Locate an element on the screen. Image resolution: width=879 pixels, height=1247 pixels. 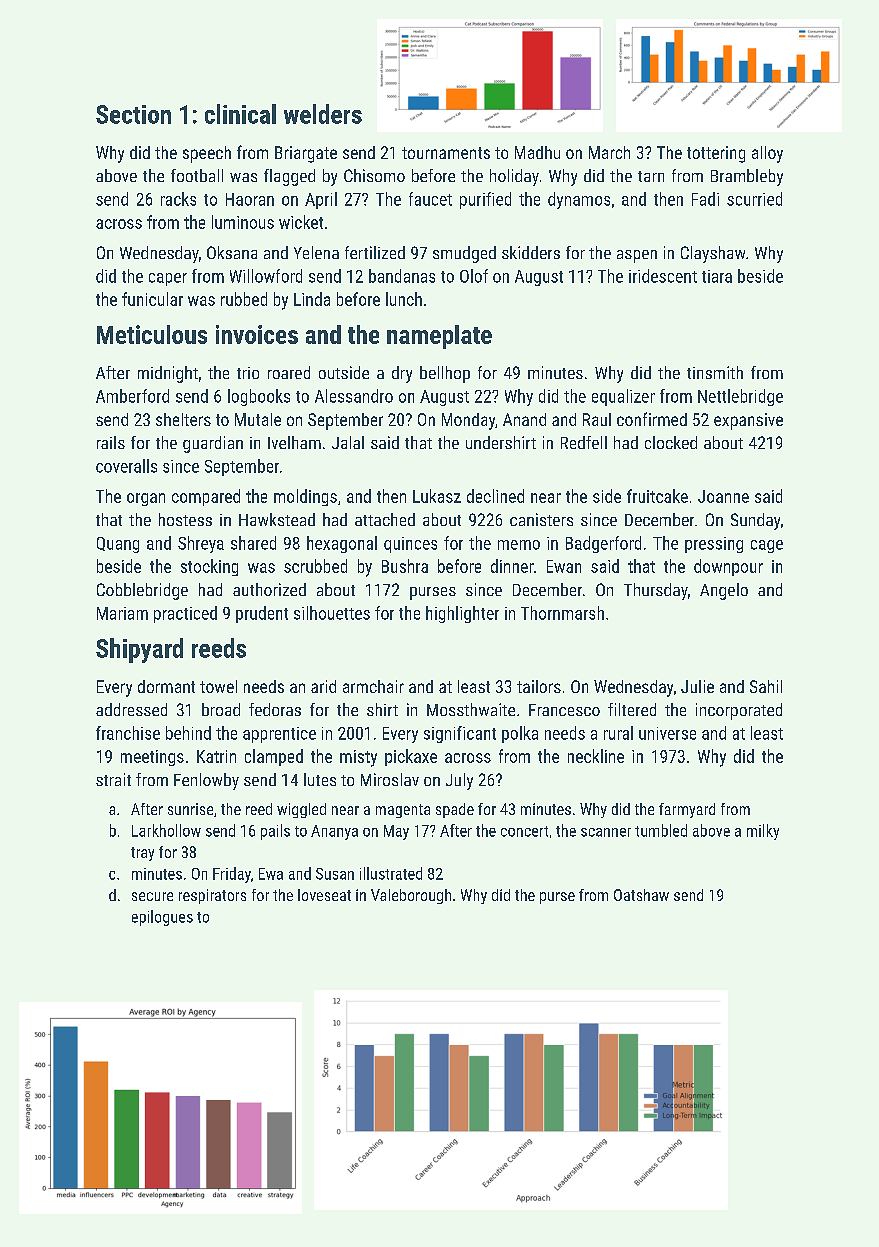
Section is located at coordinates (133, 114).
